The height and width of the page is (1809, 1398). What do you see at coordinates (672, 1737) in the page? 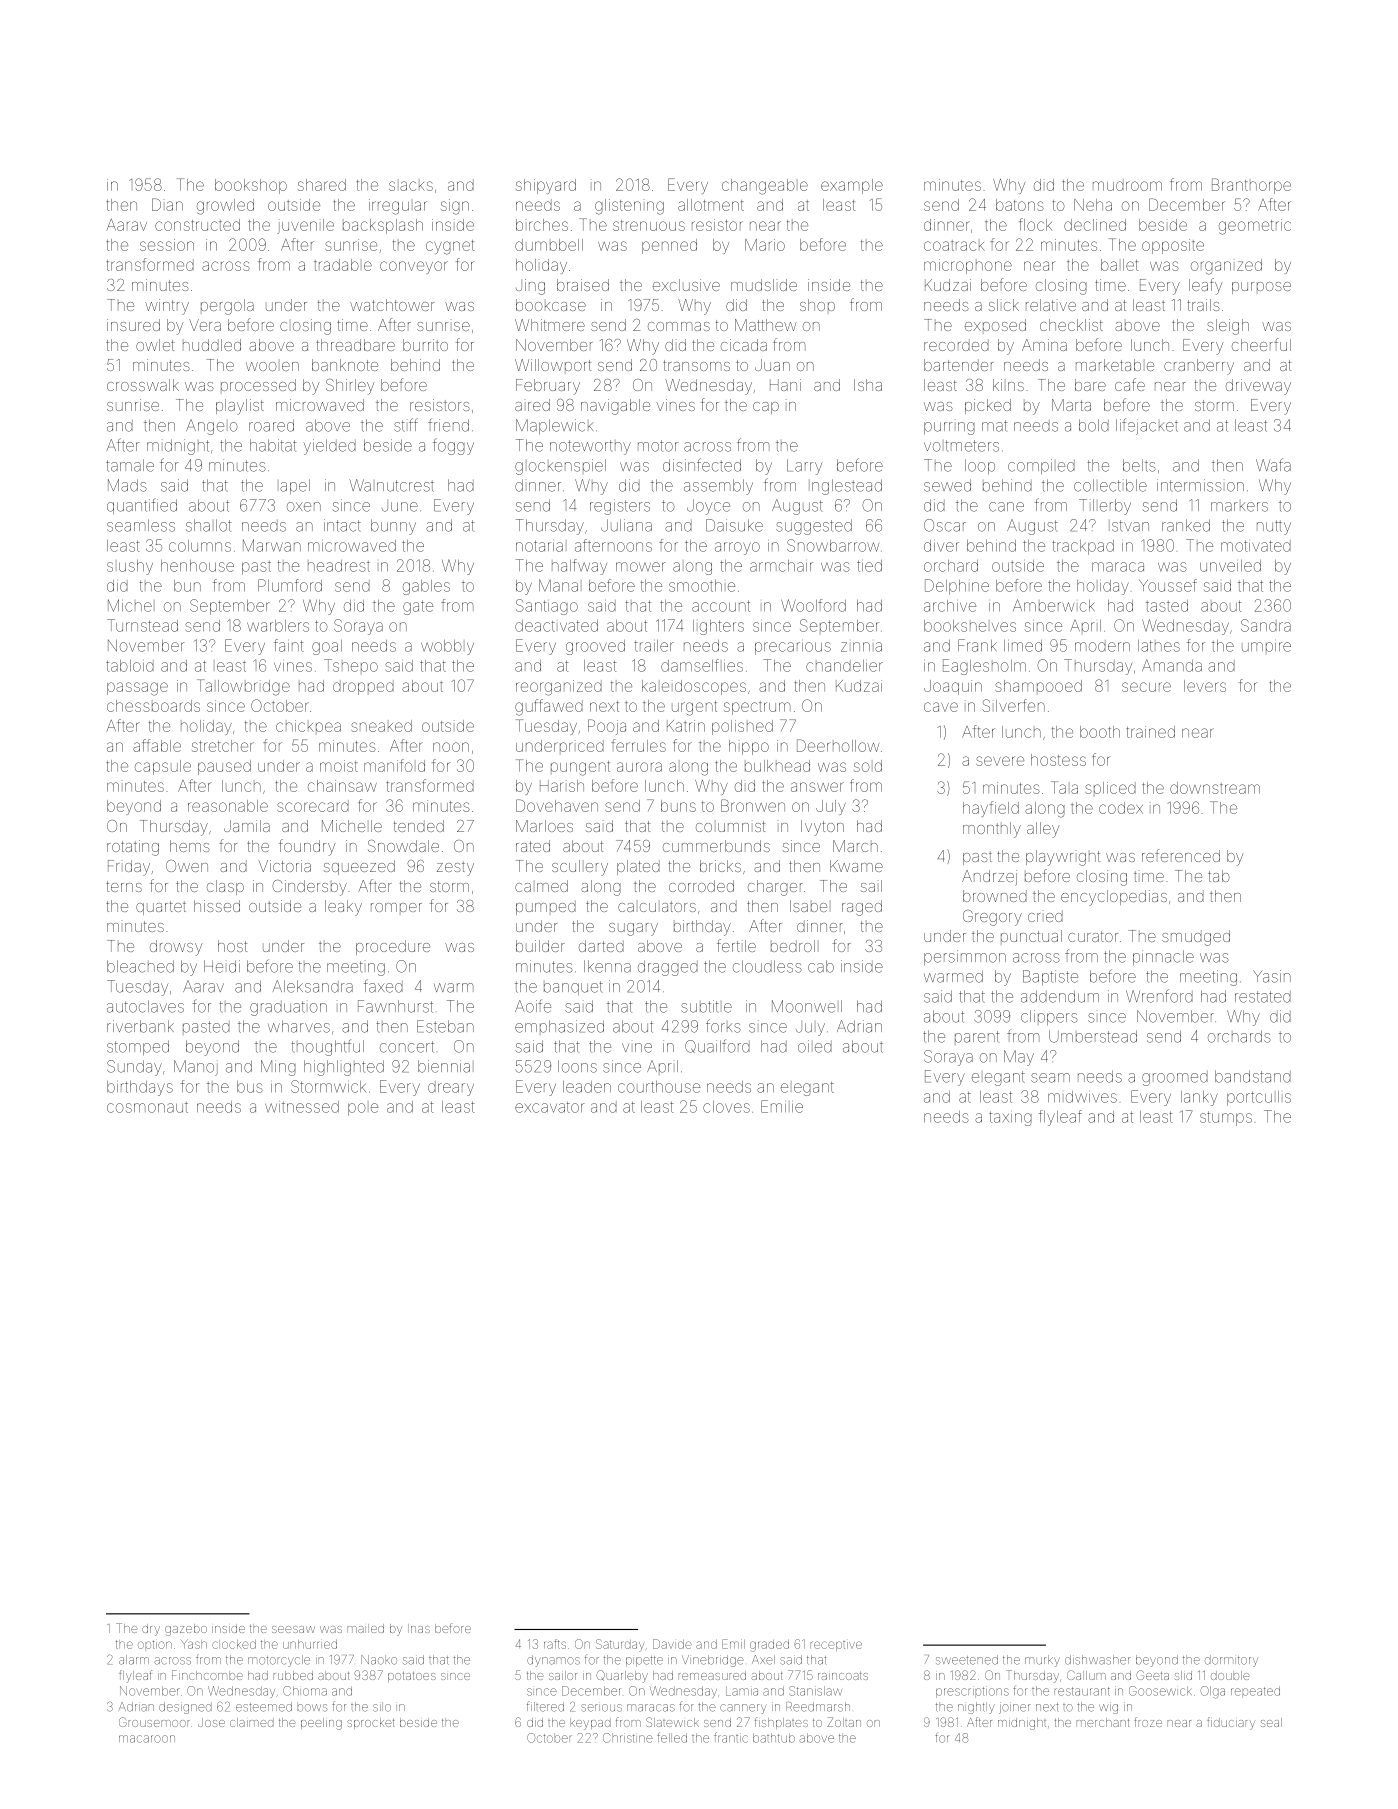
I see `felled` at bounding box center [672, 1737].
